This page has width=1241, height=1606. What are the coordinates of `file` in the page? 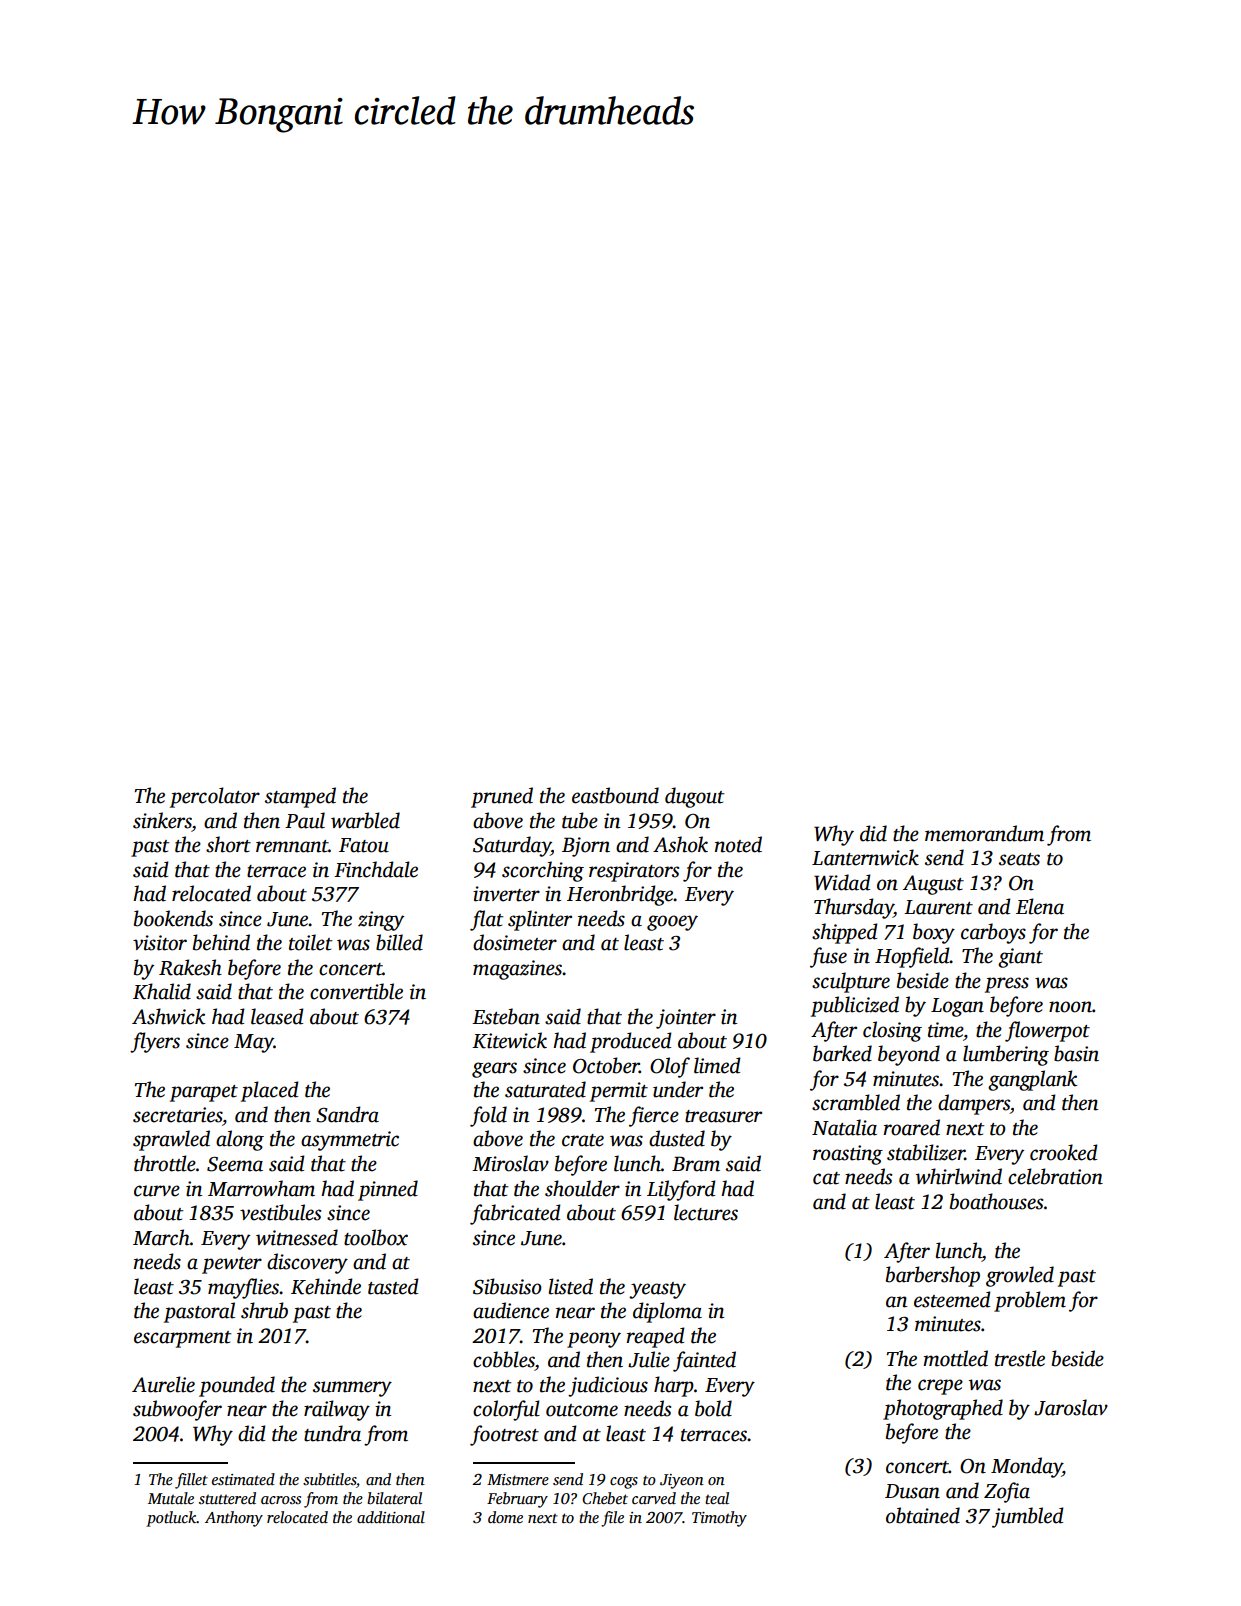 It's located at (612, 1519).
